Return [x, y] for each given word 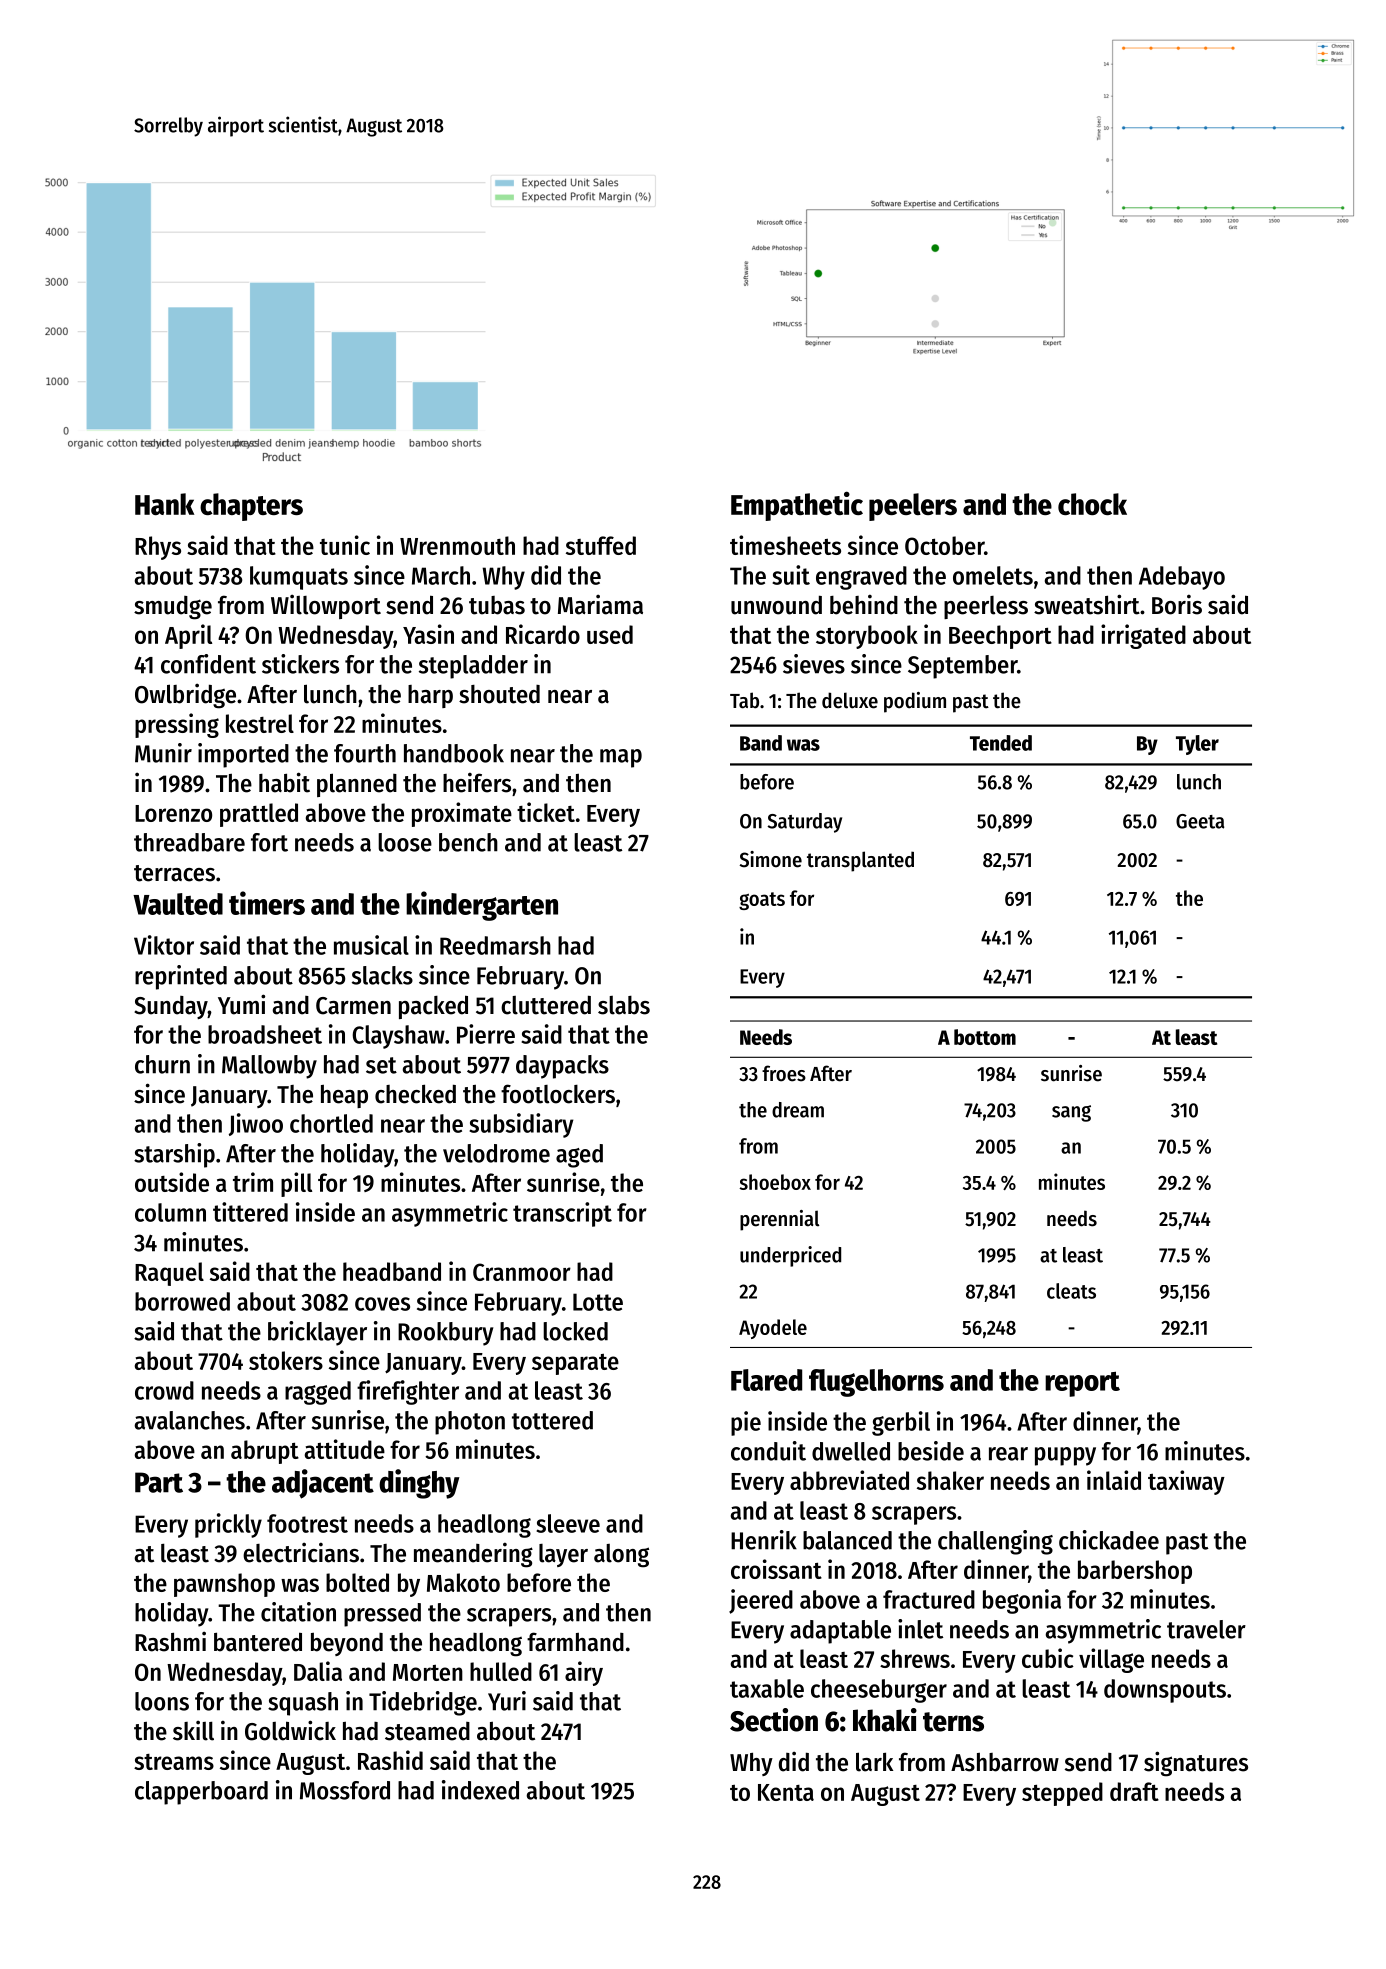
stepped [1062, 1794]
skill [193, 1730]
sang [1071, 1113]
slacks [382, 975]
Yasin [428, 634]
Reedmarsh [495, 945]
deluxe [850, 700]
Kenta [786, 1792]
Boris [1177, 604]
